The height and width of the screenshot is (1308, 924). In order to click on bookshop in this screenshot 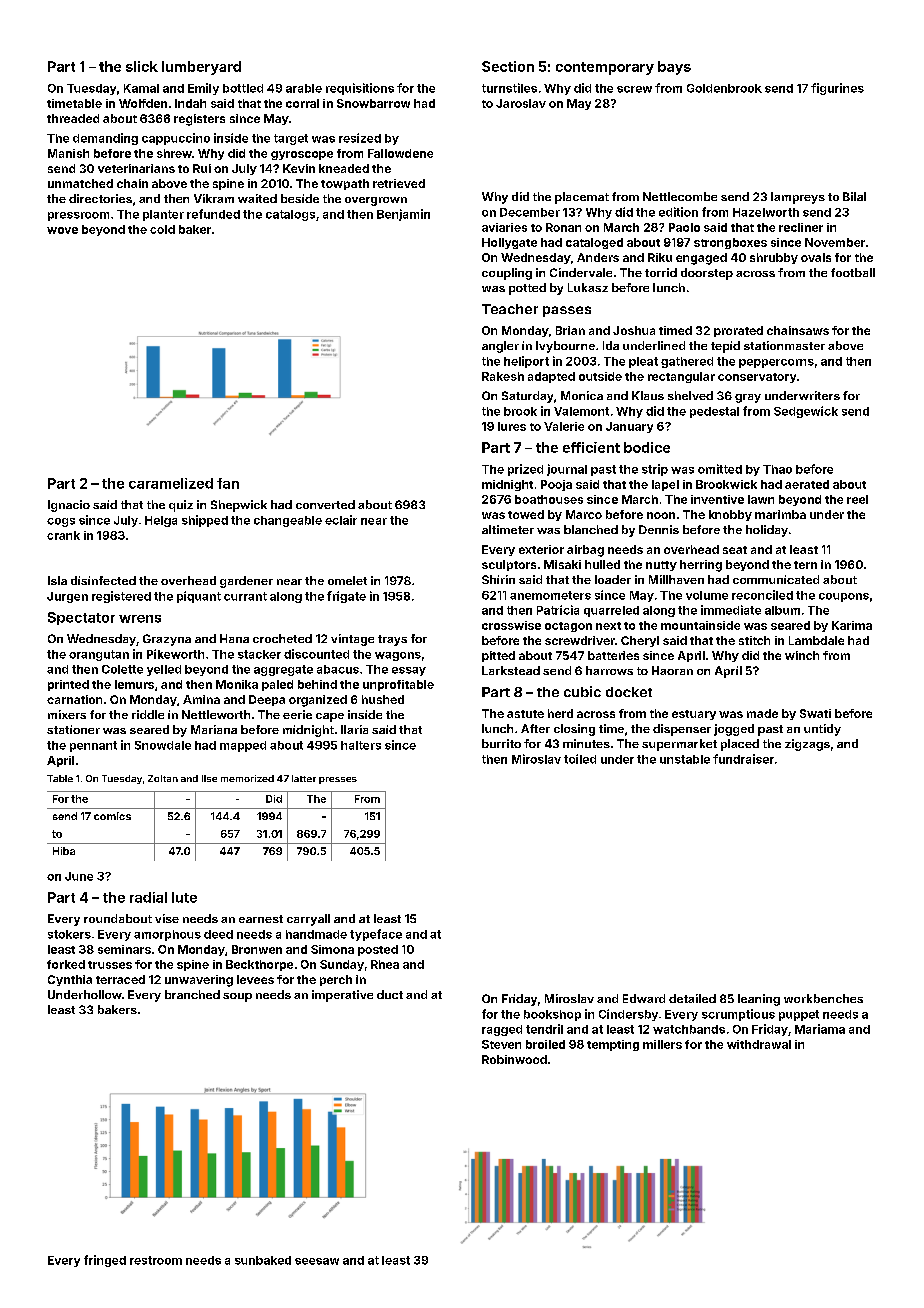, I will do `click(552, 1015)`.
